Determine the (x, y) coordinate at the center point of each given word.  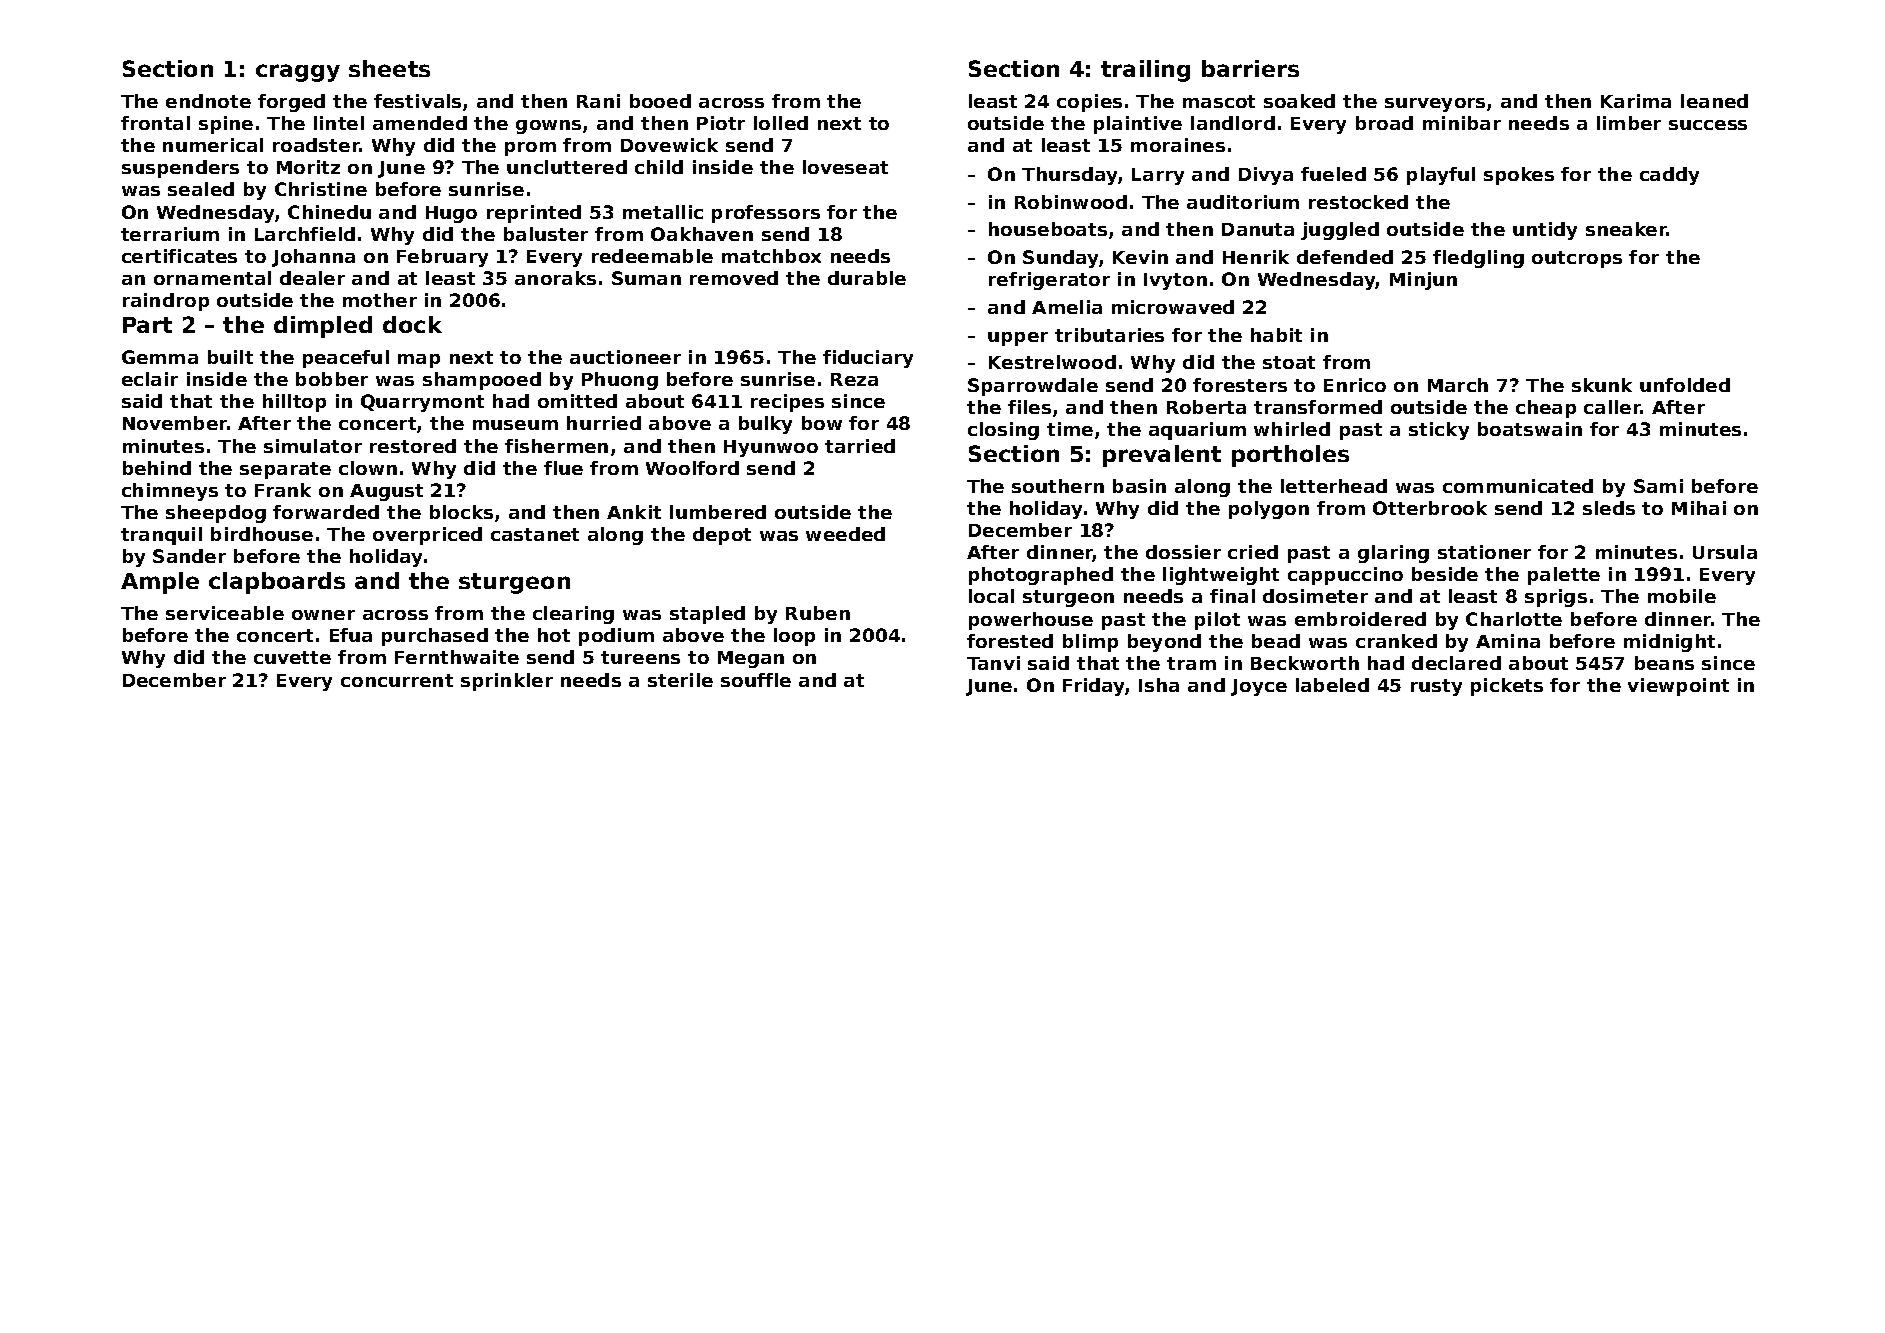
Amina (1508, 641)
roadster (316, 145)
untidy (1545, 231)
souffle (756, 680)
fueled (1333, 174)
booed (660, 101)
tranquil (161, 536)
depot (722, 536)
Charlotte (1514, 619)
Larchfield (305, 234)
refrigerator (1049, 281)
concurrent (397, 680)
